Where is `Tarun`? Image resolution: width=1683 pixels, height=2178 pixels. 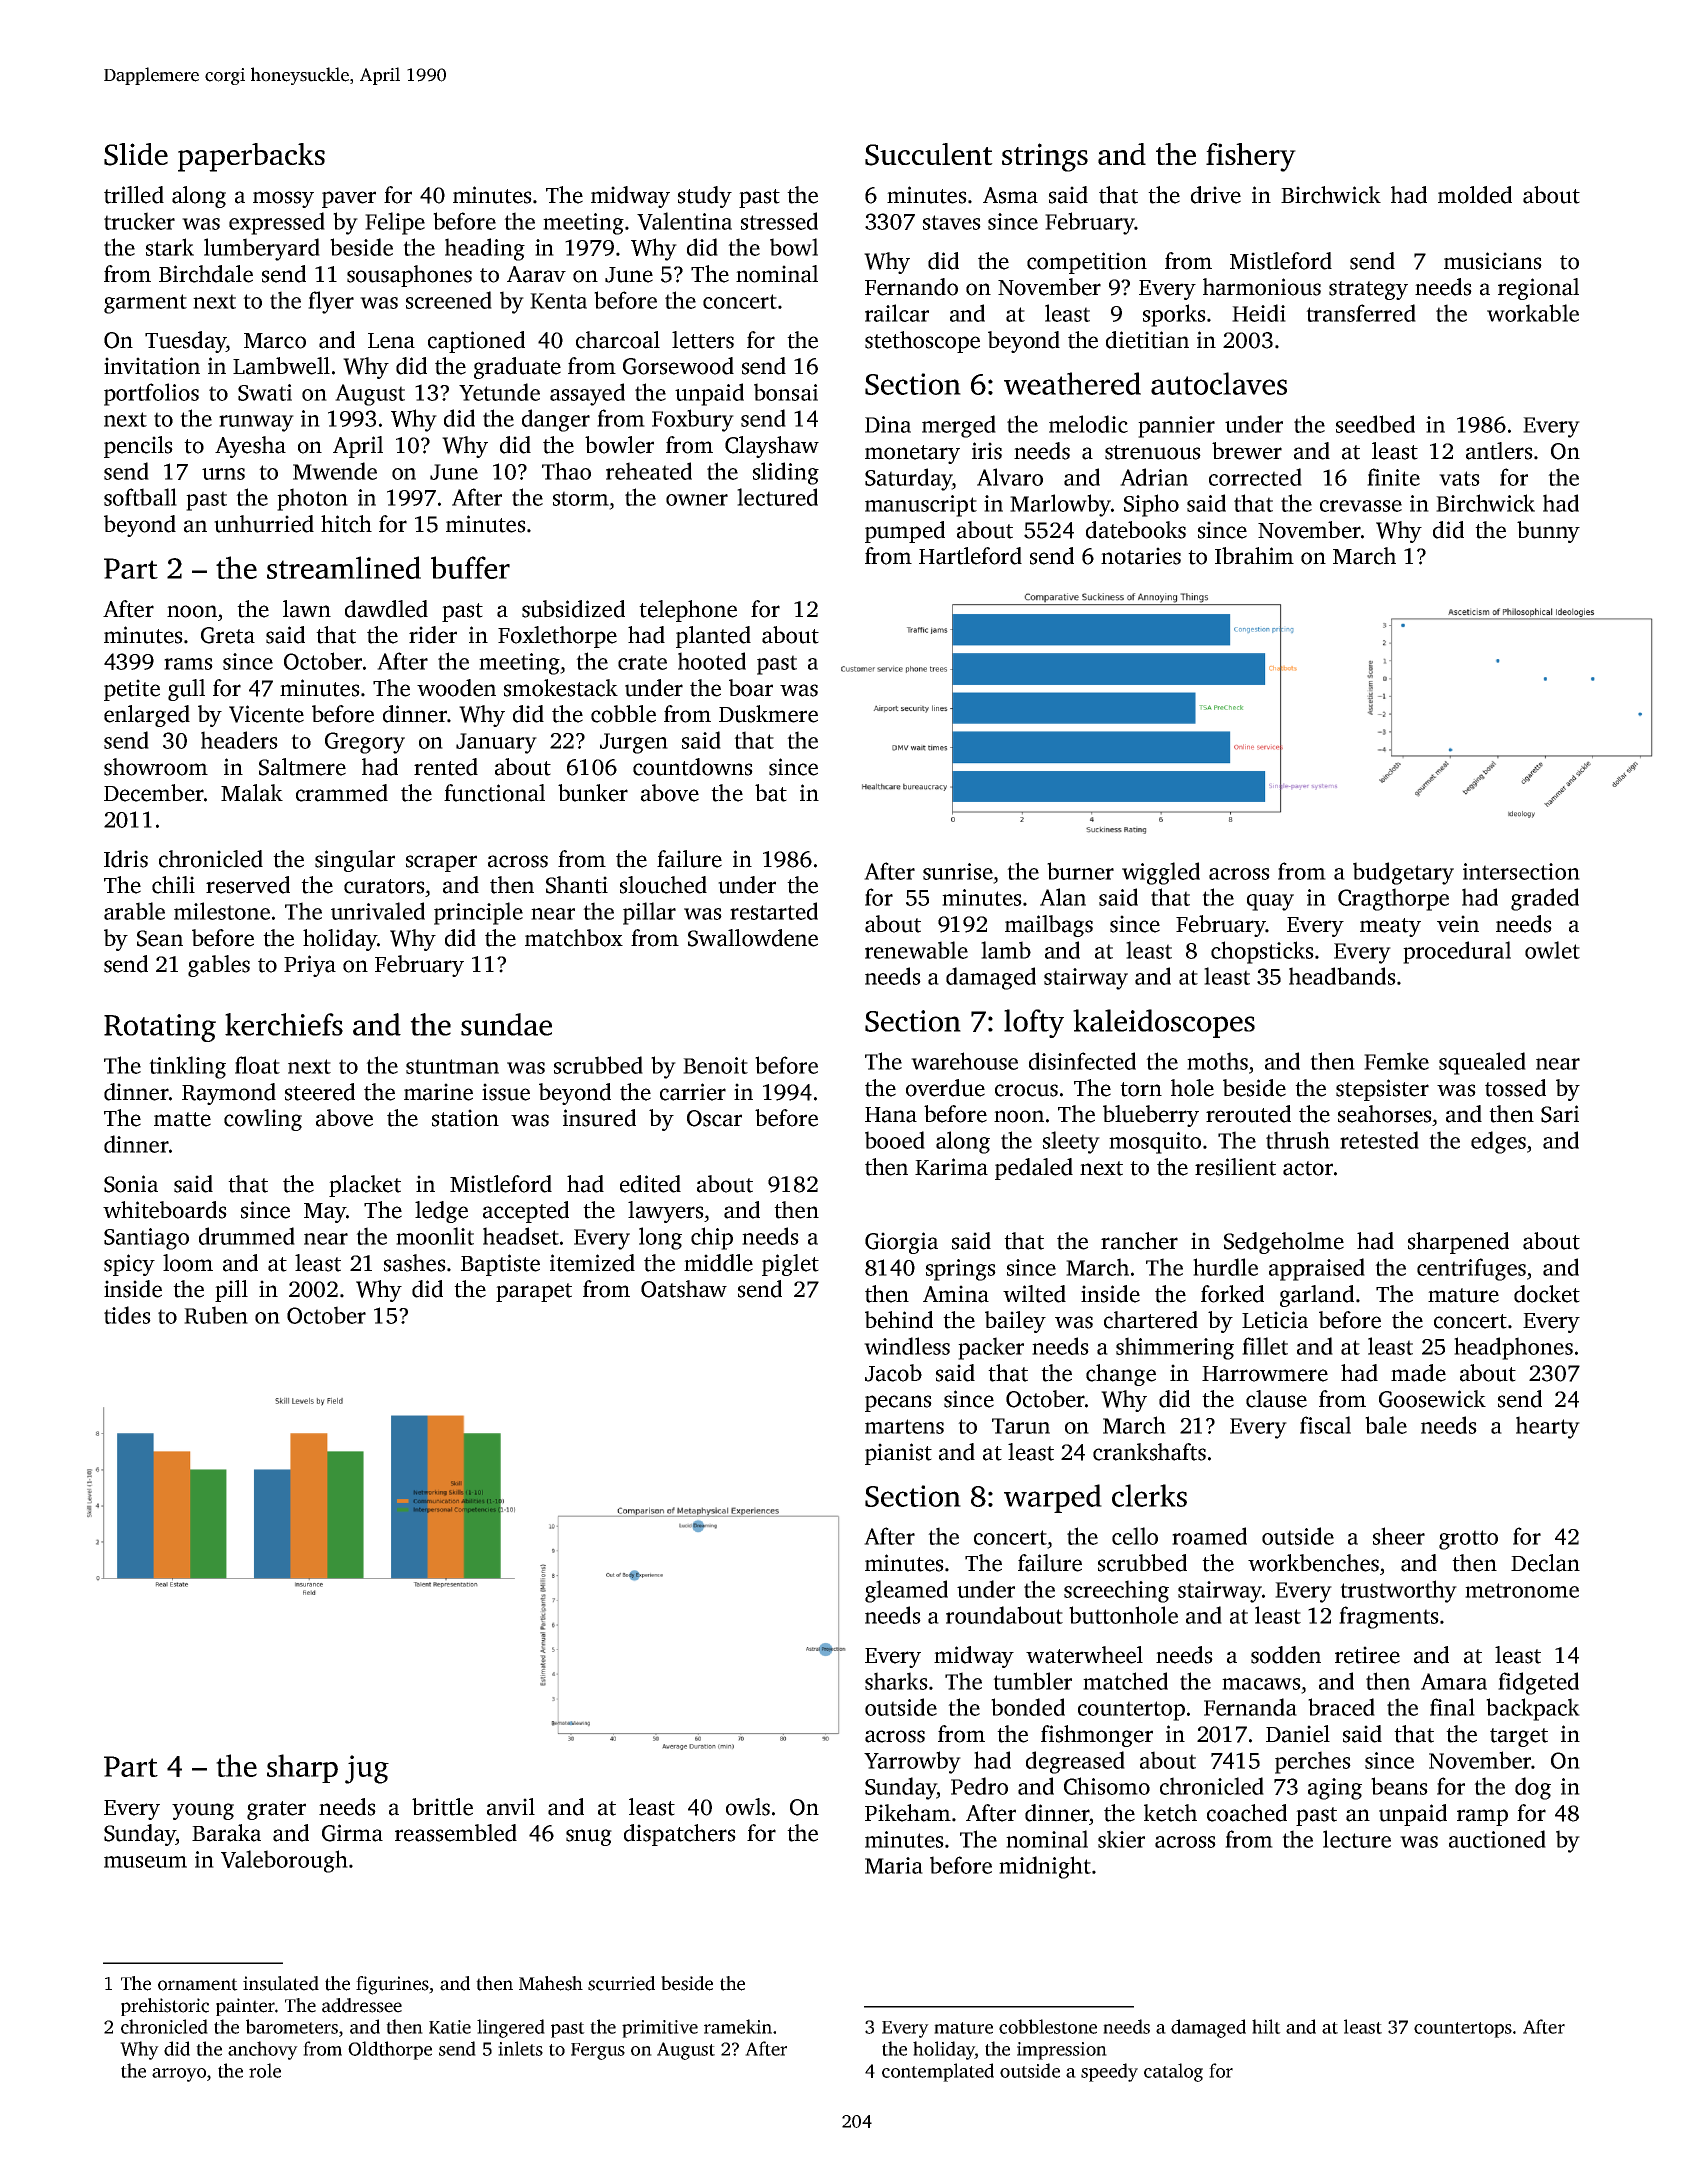 Tarun is located at coordinates (1021, 1426).
